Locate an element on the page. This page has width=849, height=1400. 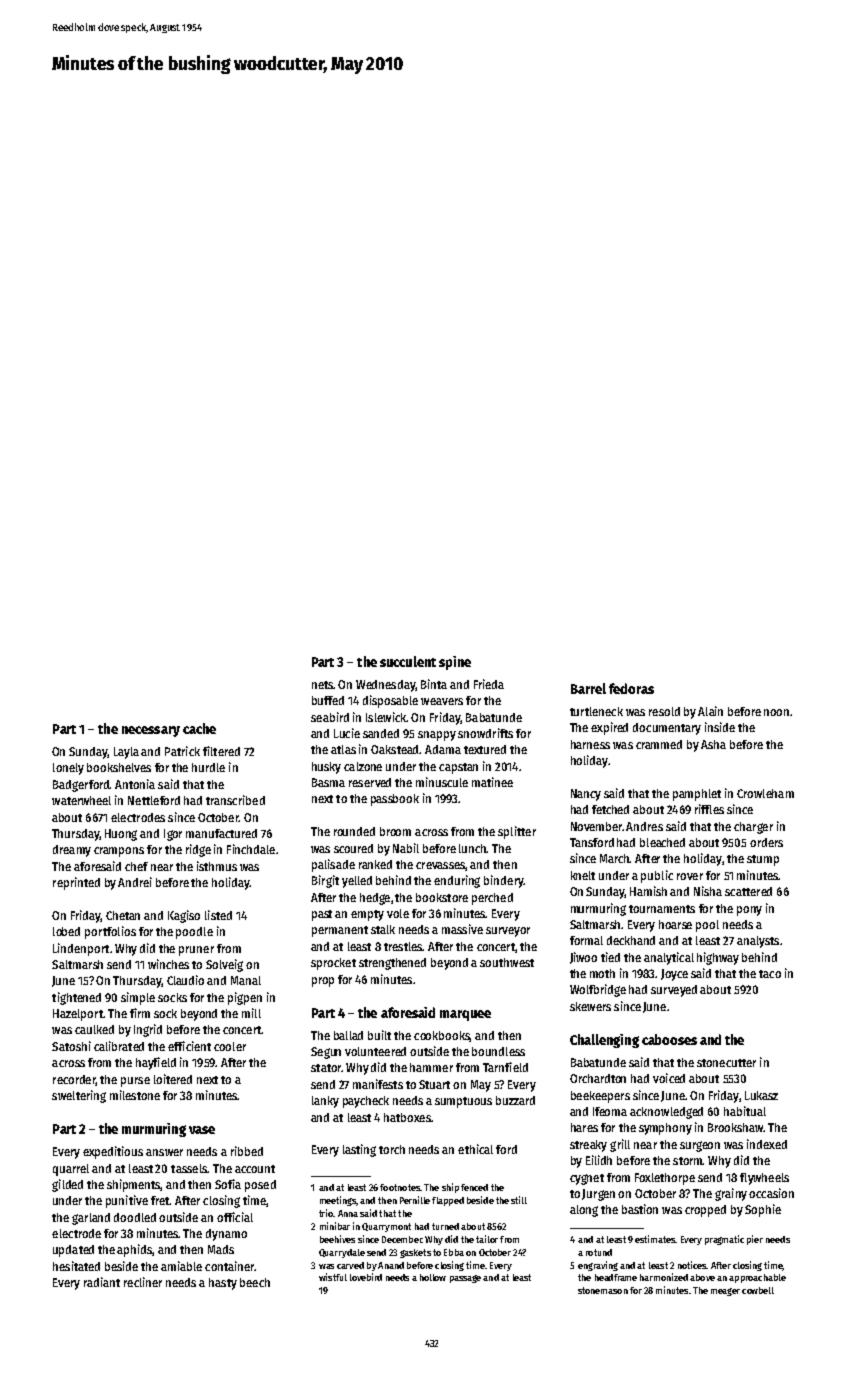
hesitated is located at coordinates (76, 1266).
